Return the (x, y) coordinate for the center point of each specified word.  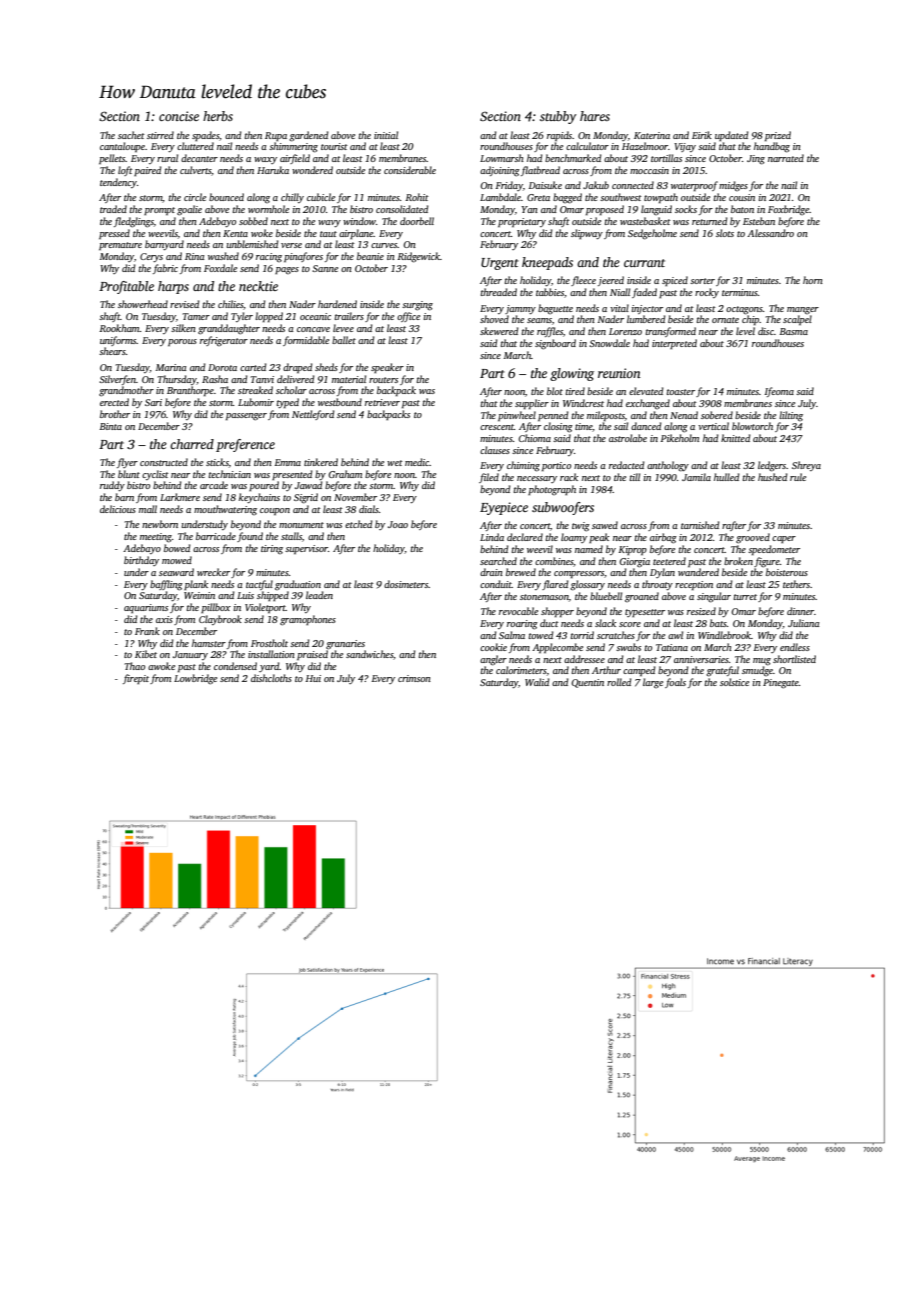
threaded (498, 292)
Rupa (276, 136)
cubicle (321, 197)
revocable (518, 611)
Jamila (696, 477)
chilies (231, 305)
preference (245, 445)
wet (395, 463)
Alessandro (770, 233)
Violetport (265, 608)
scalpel (797, 320)
